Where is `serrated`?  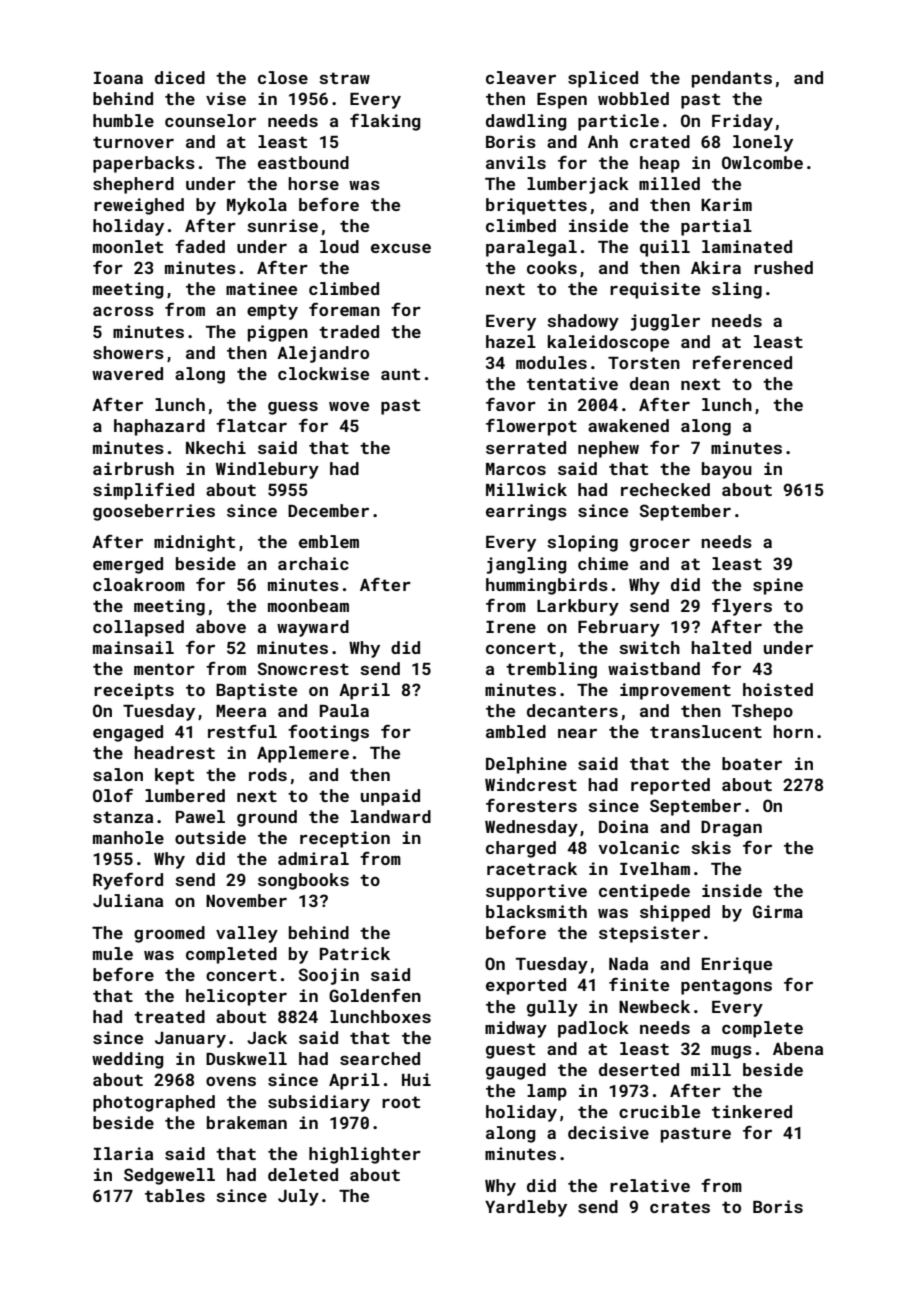 serrated is located at coordinates (526, 447).
